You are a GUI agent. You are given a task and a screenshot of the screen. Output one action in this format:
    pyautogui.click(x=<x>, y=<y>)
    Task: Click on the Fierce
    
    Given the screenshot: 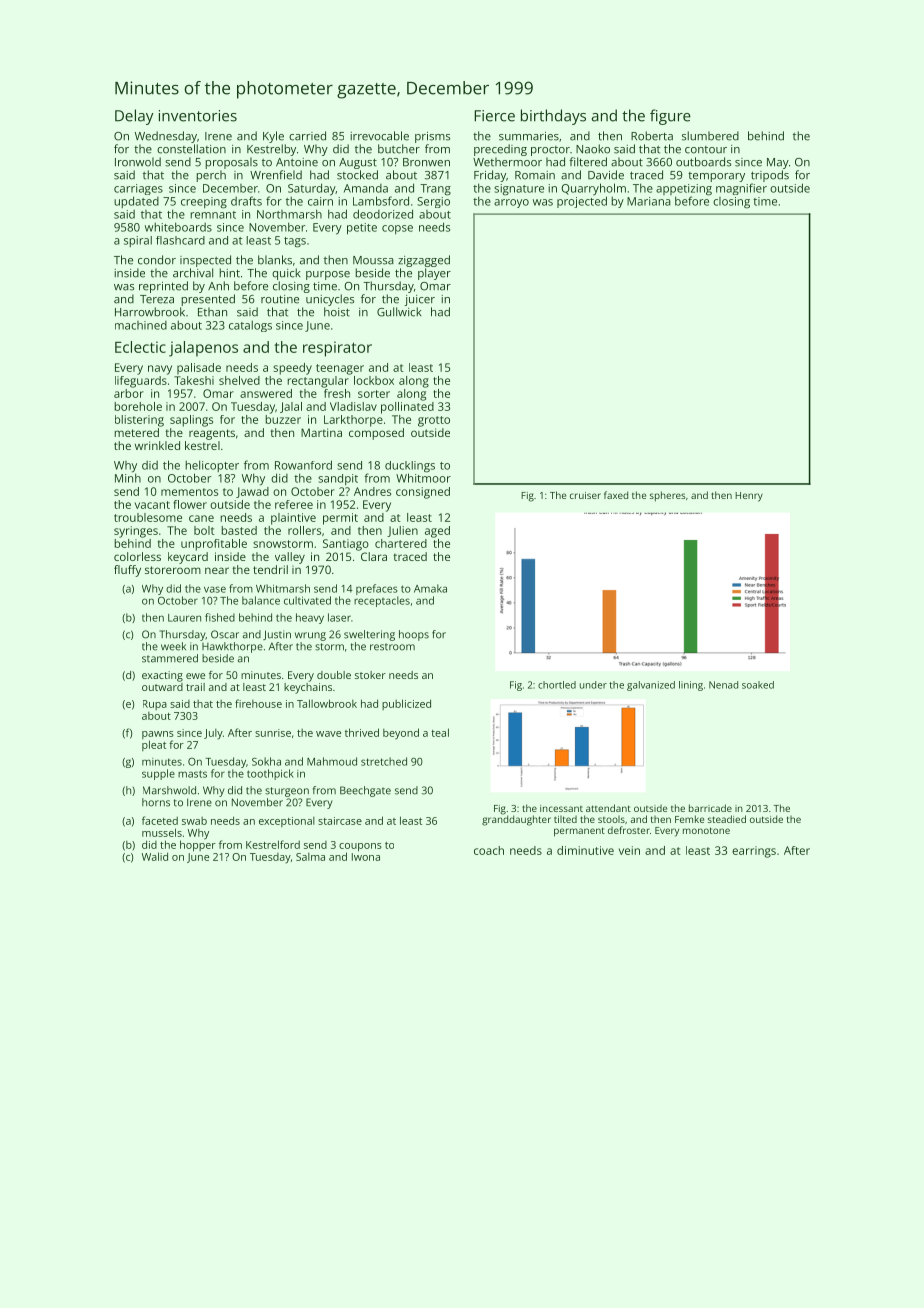 What is the action you would take?
    pyautogui.click(x=494, y=116)
